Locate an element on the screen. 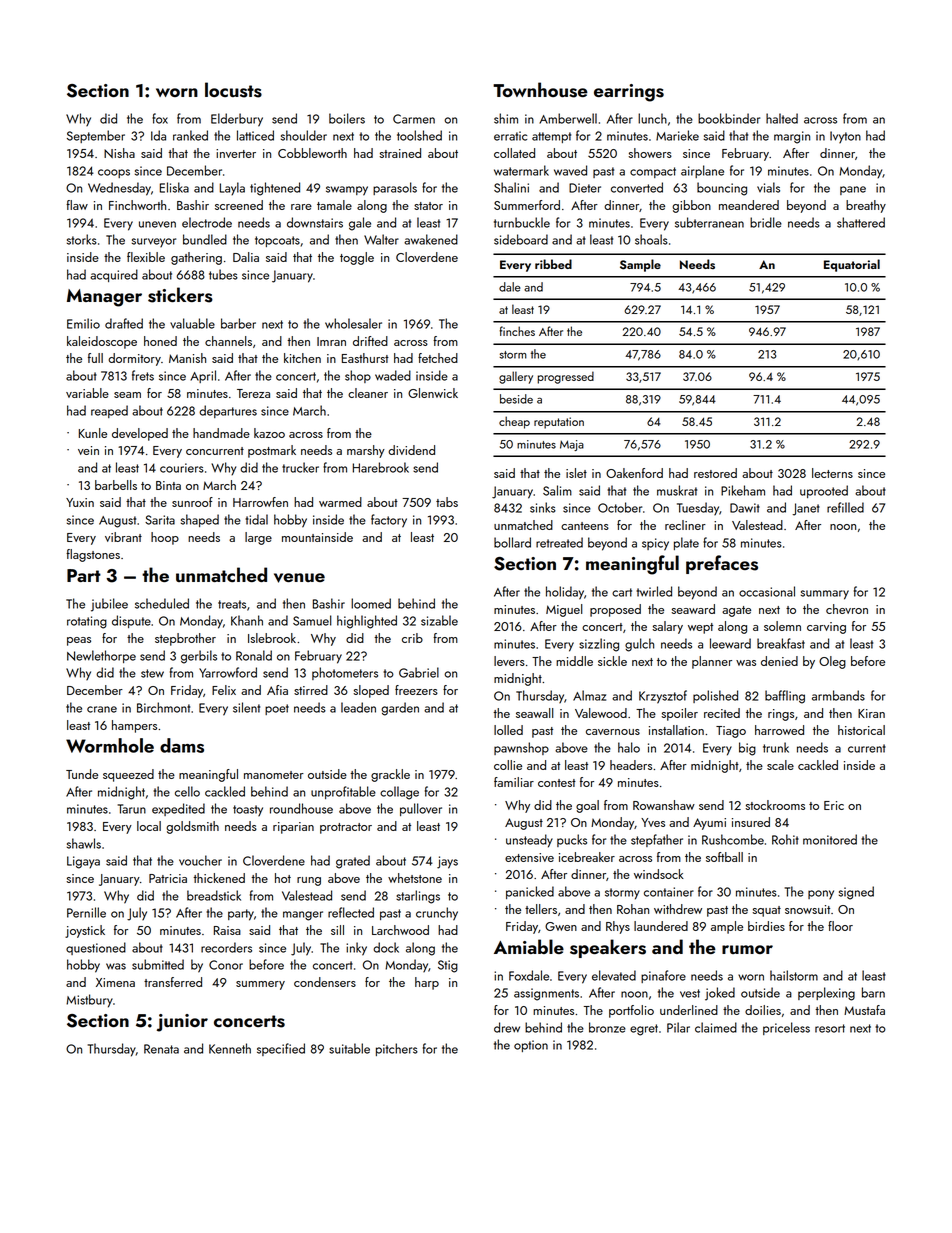 The height and width of the screenshot is (1233, 952). strained is located at coordinates (400, 153).
